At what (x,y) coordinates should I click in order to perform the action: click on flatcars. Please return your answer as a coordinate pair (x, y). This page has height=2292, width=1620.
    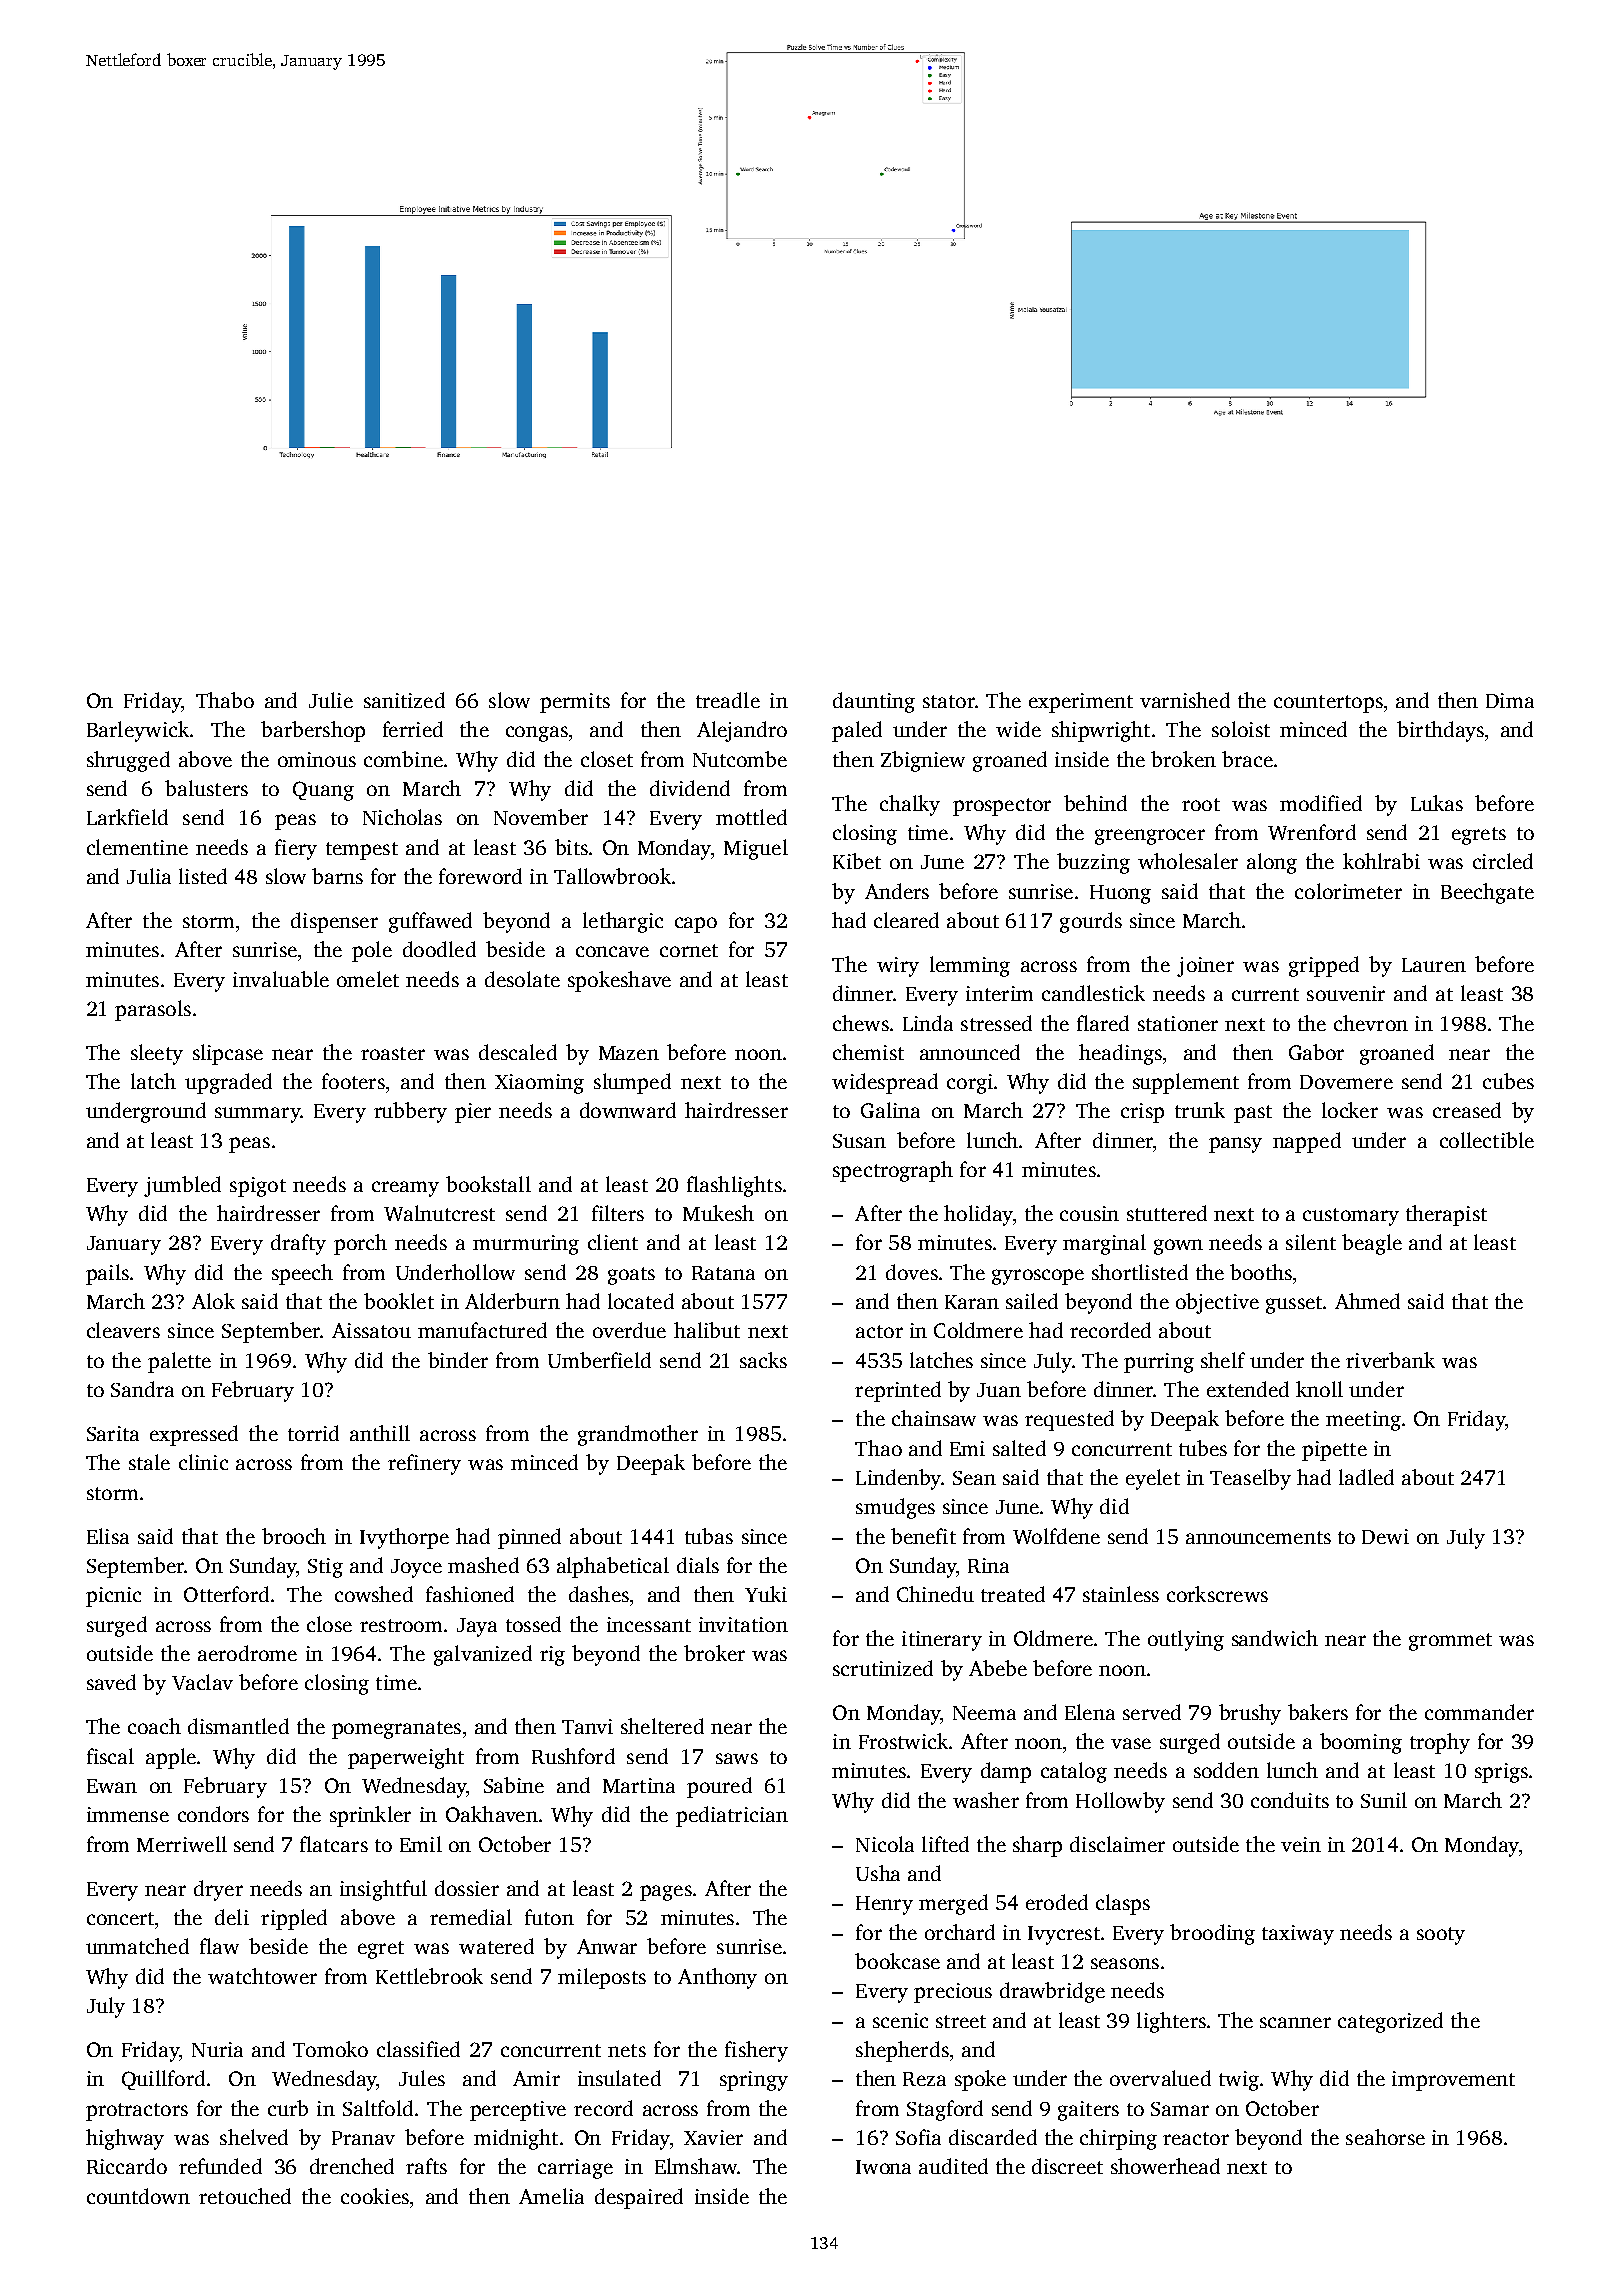
    Looking at the image, I should click on (334, 1844).
